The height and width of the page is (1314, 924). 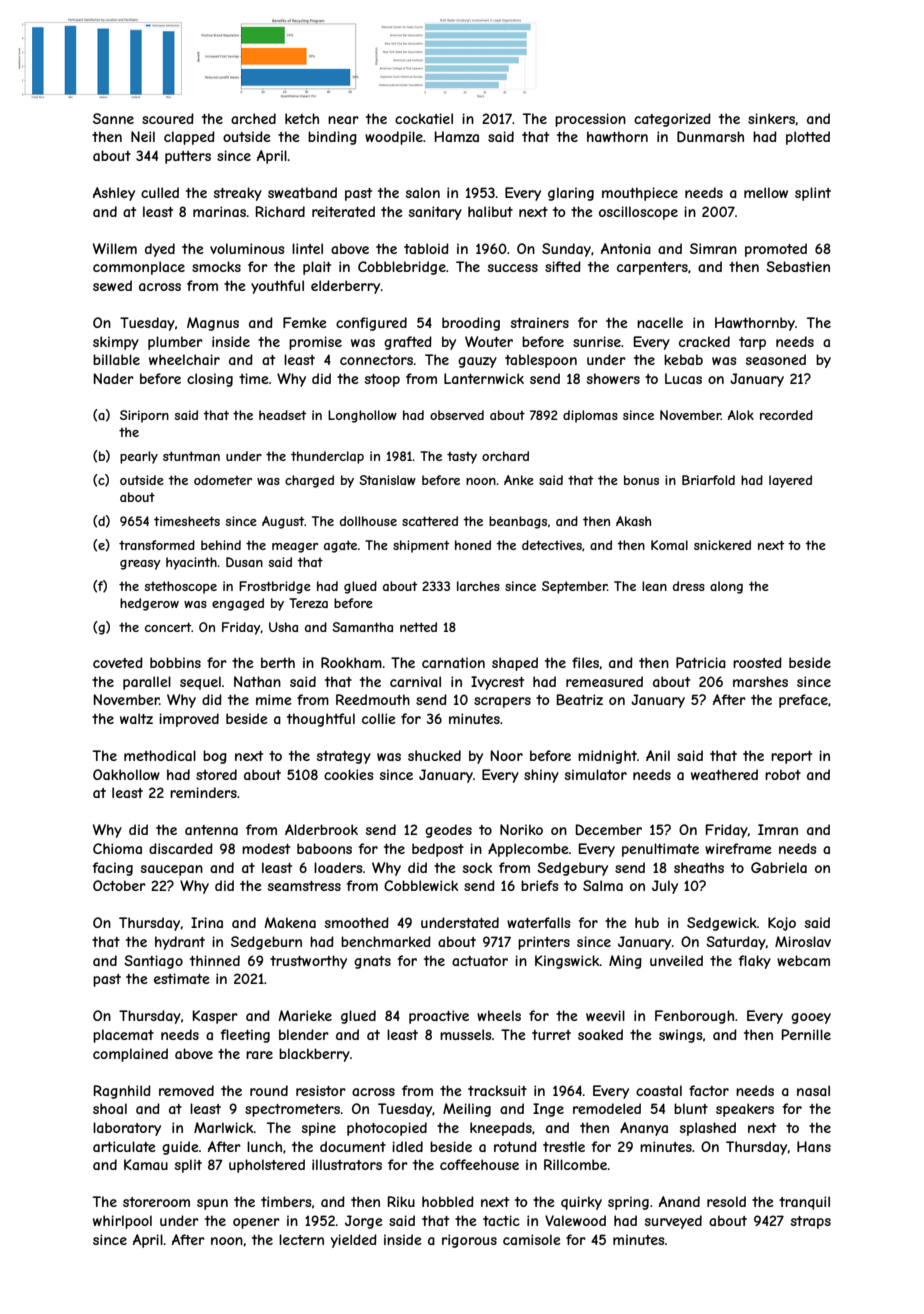 I want to click on Gabriela, so click(x=779, y=867).
